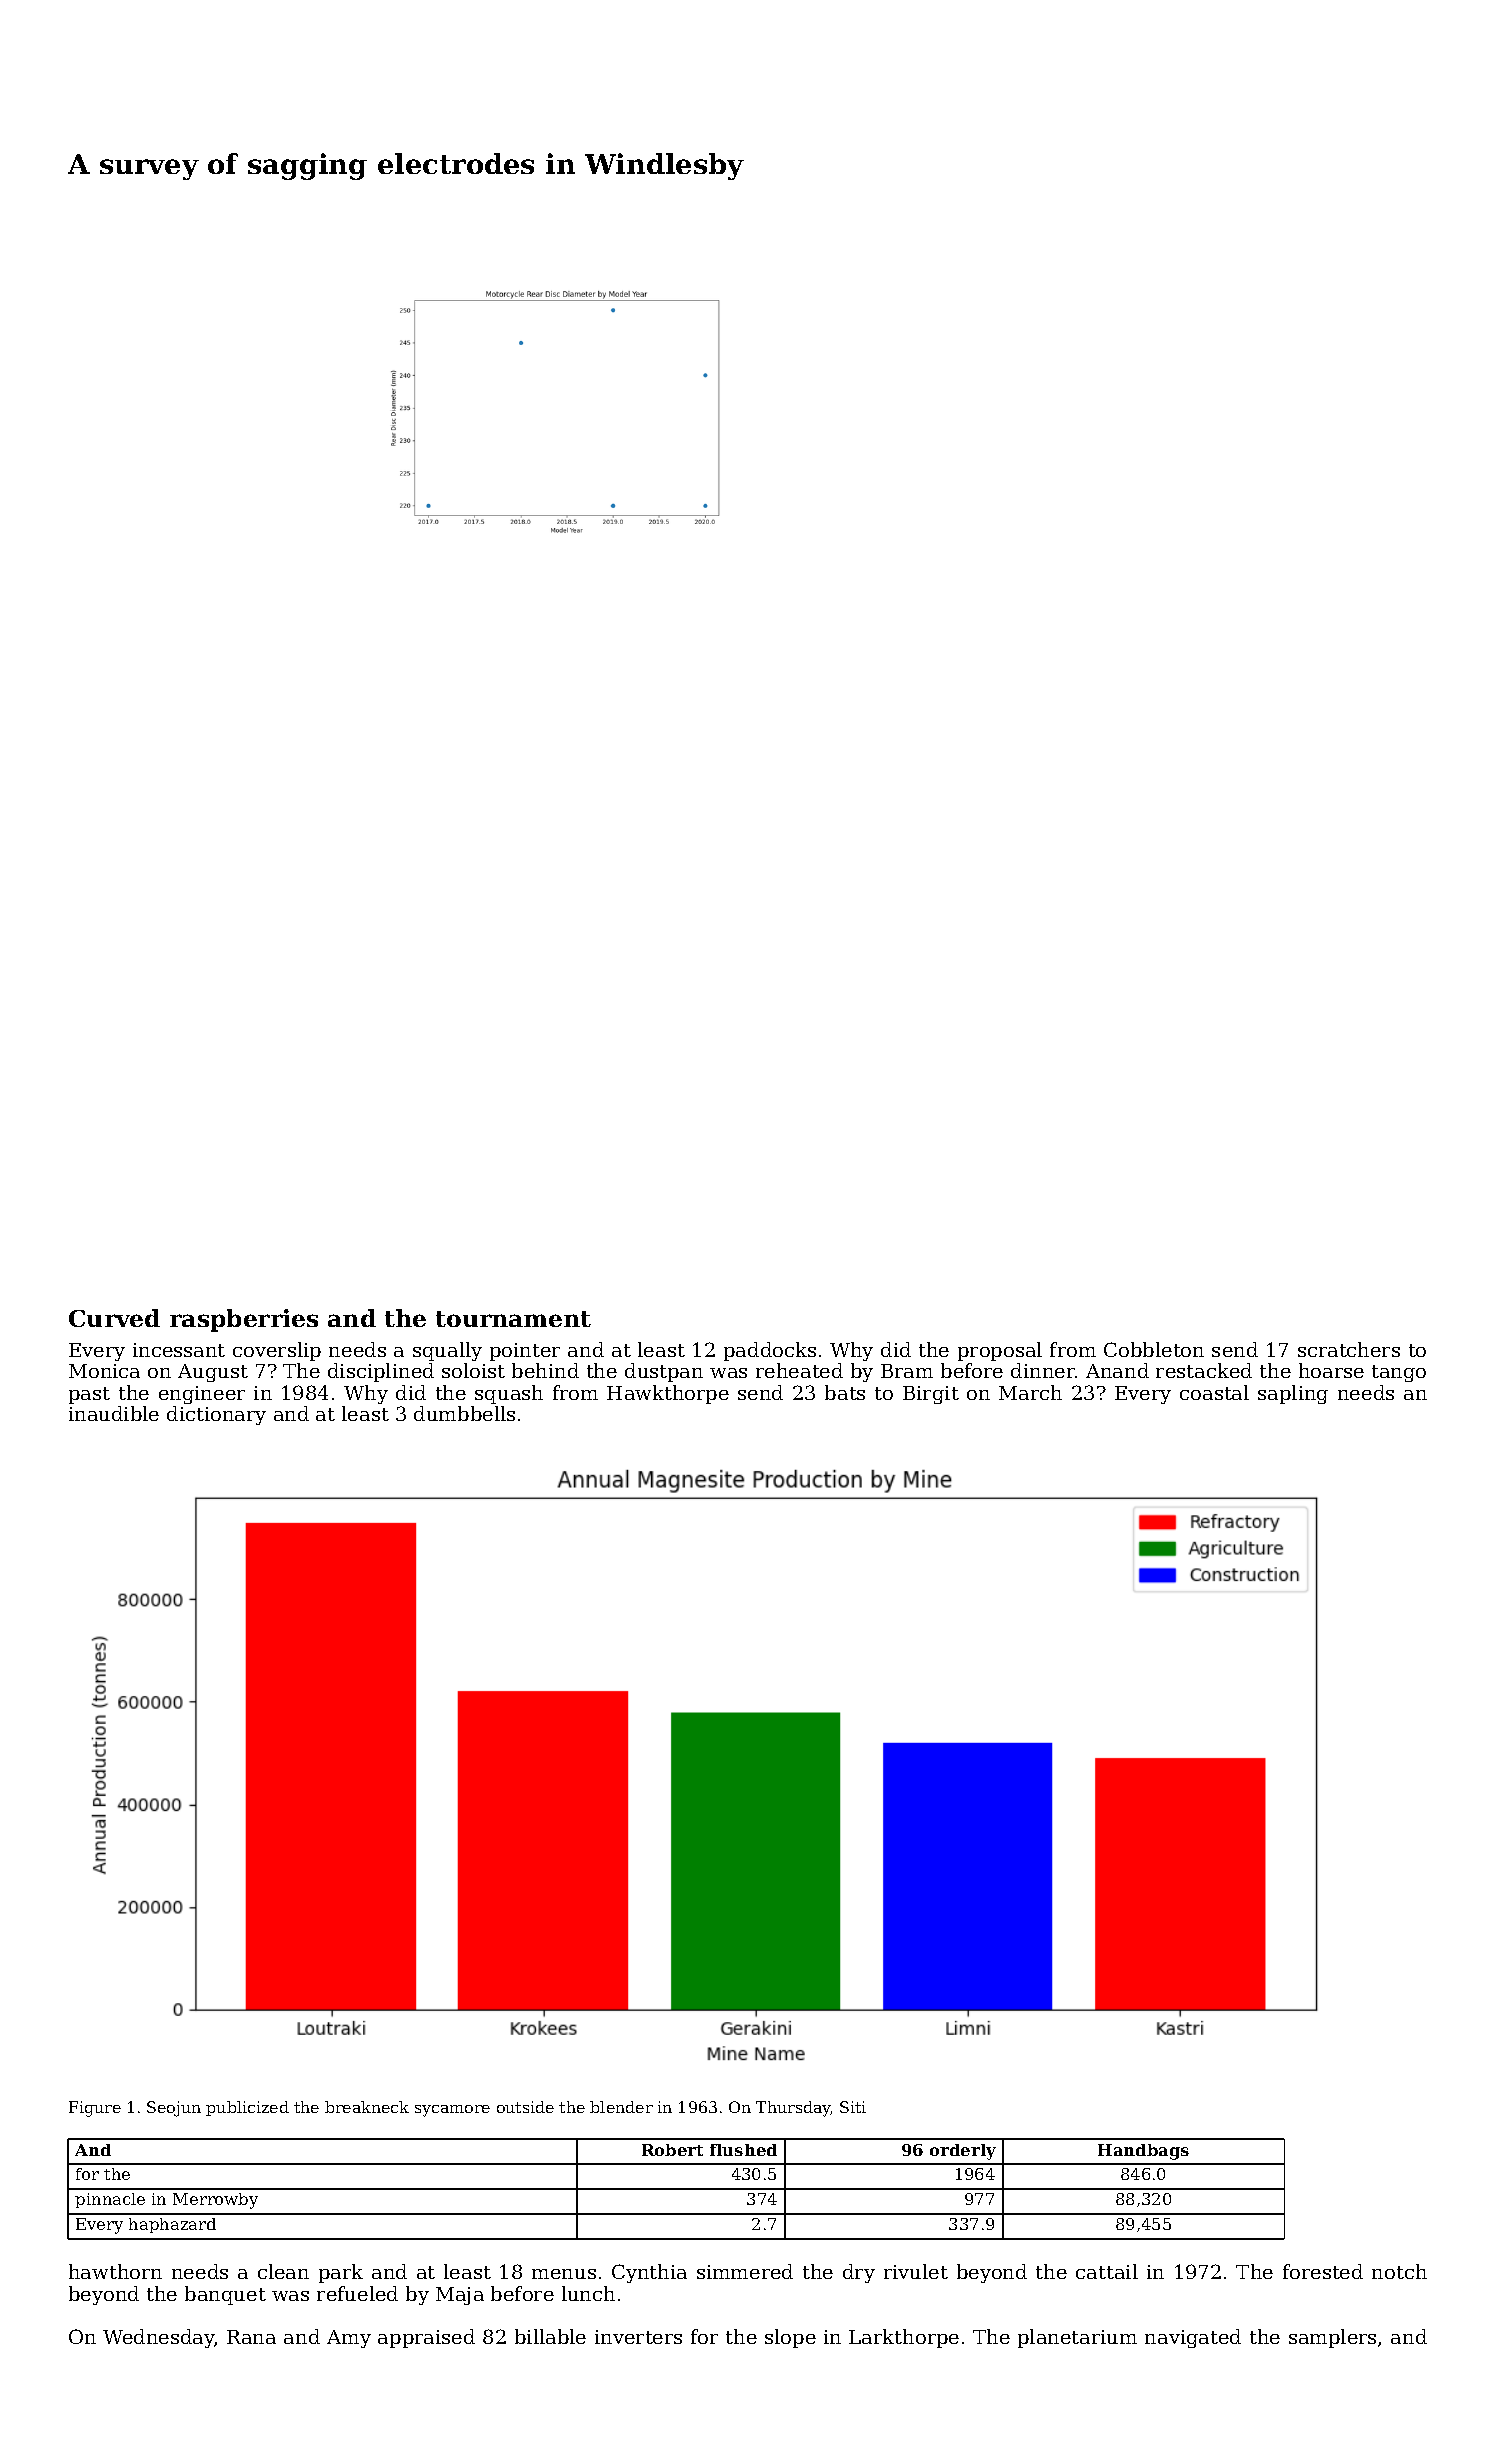 This screenshot has width=1496, height=2464. I want to click on Seojun, so click(174, 2109).
